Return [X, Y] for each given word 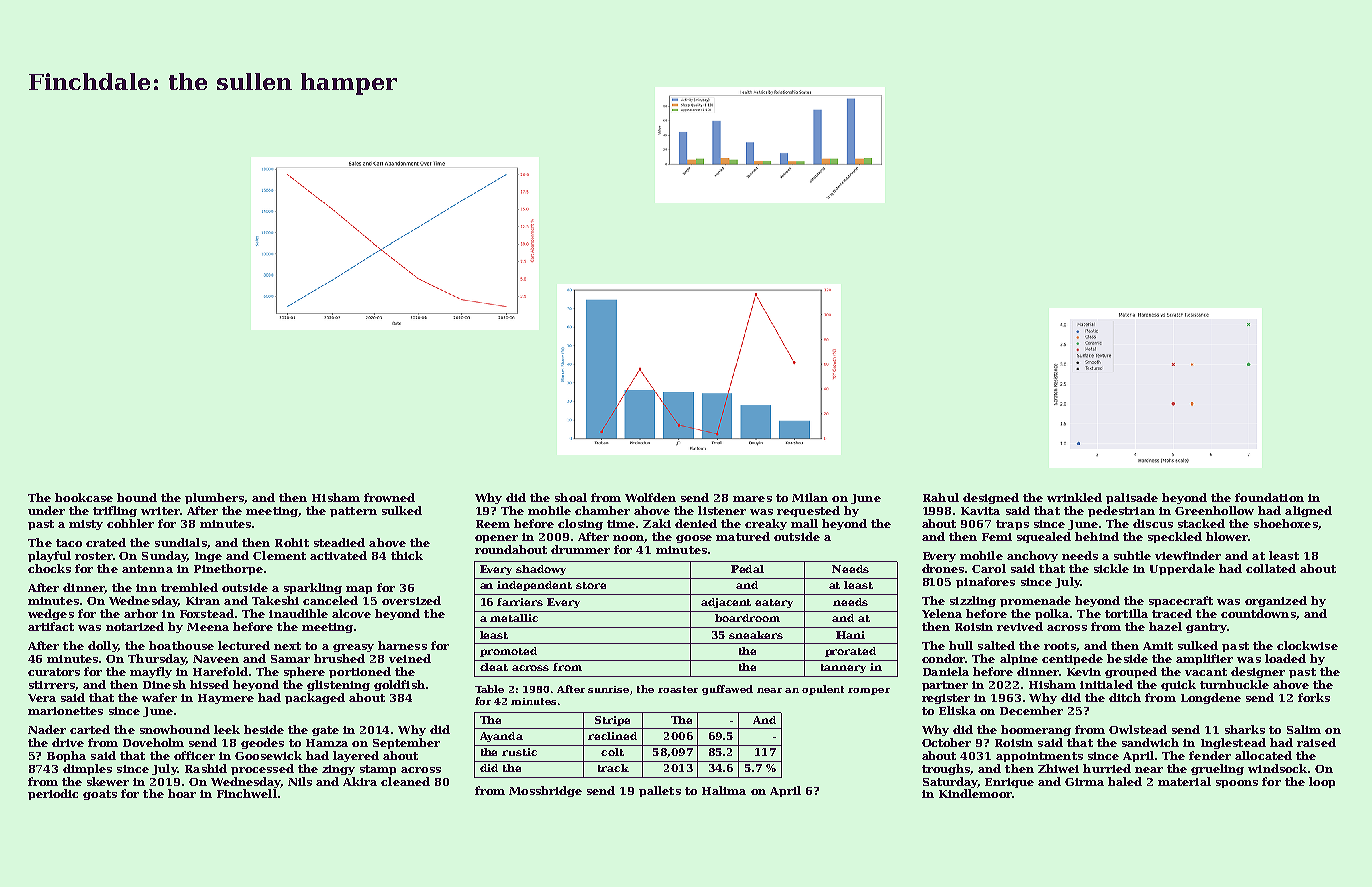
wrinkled [1074, 497]
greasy [353, 648]
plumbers [214, 498]
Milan [810, 497]
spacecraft [1181, 601]
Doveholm [153, 742]
